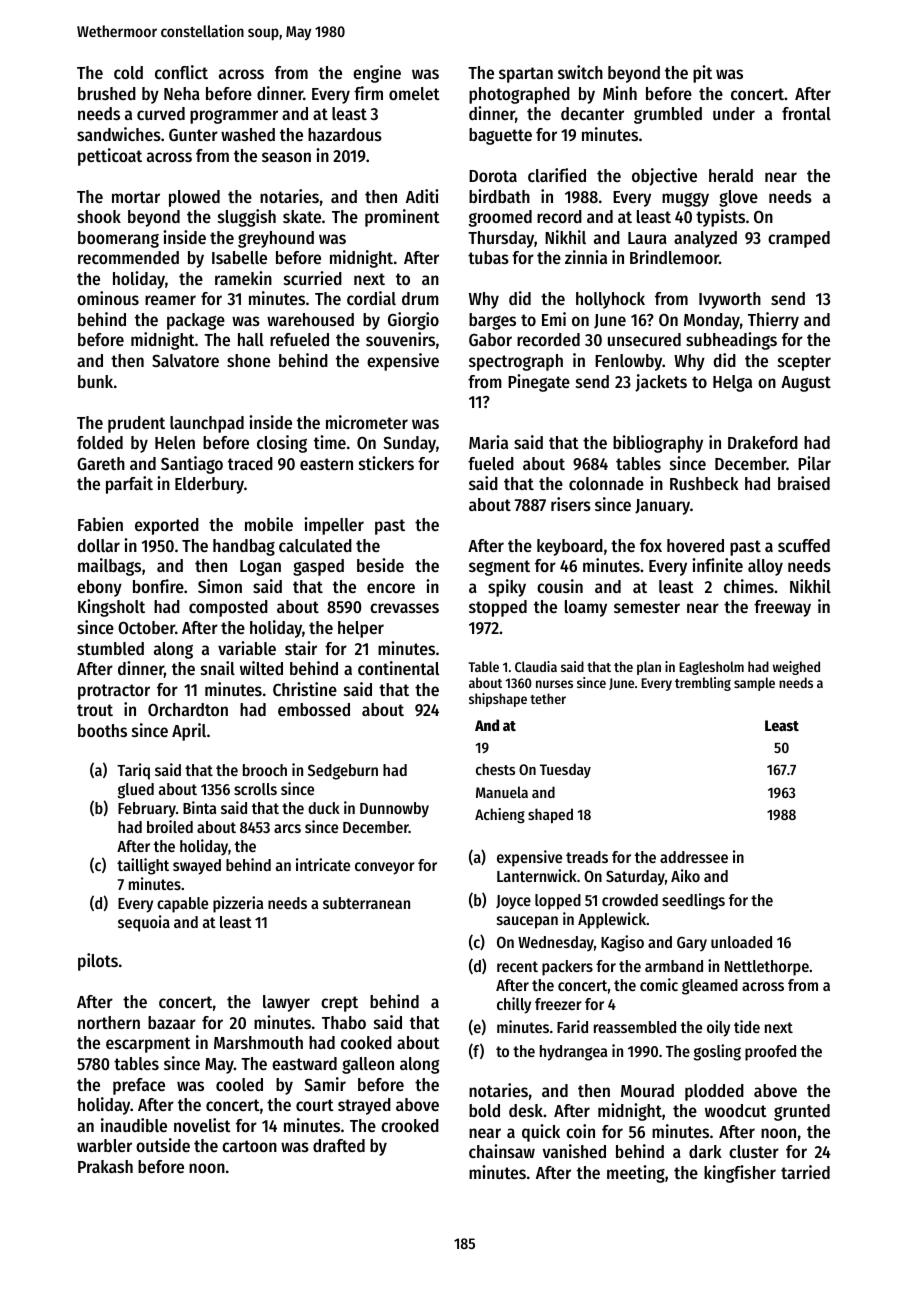 The image size is (908, 1316). I want to click on cramped, so click(799, 239).
